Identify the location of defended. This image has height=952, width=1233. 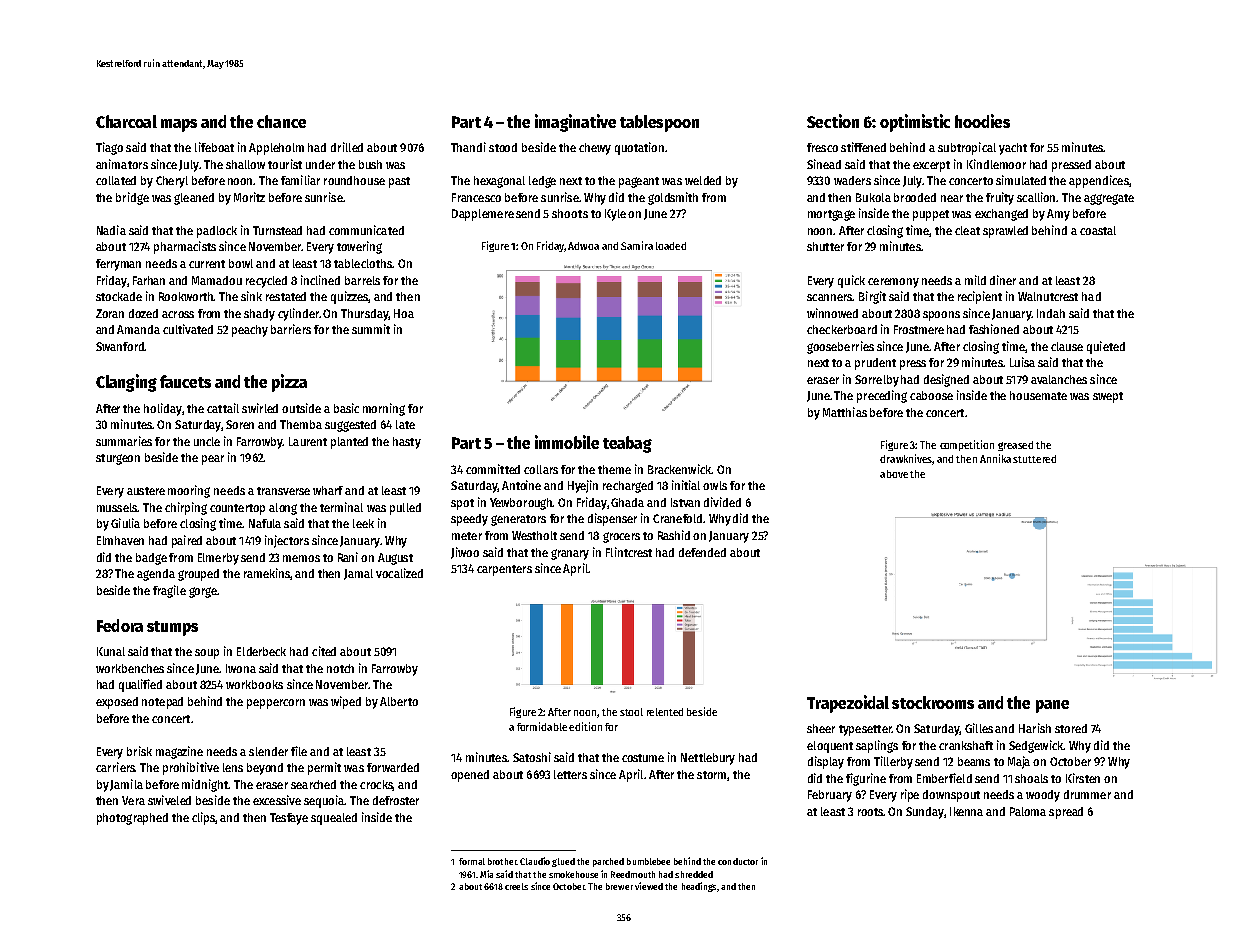
(702, 552).
